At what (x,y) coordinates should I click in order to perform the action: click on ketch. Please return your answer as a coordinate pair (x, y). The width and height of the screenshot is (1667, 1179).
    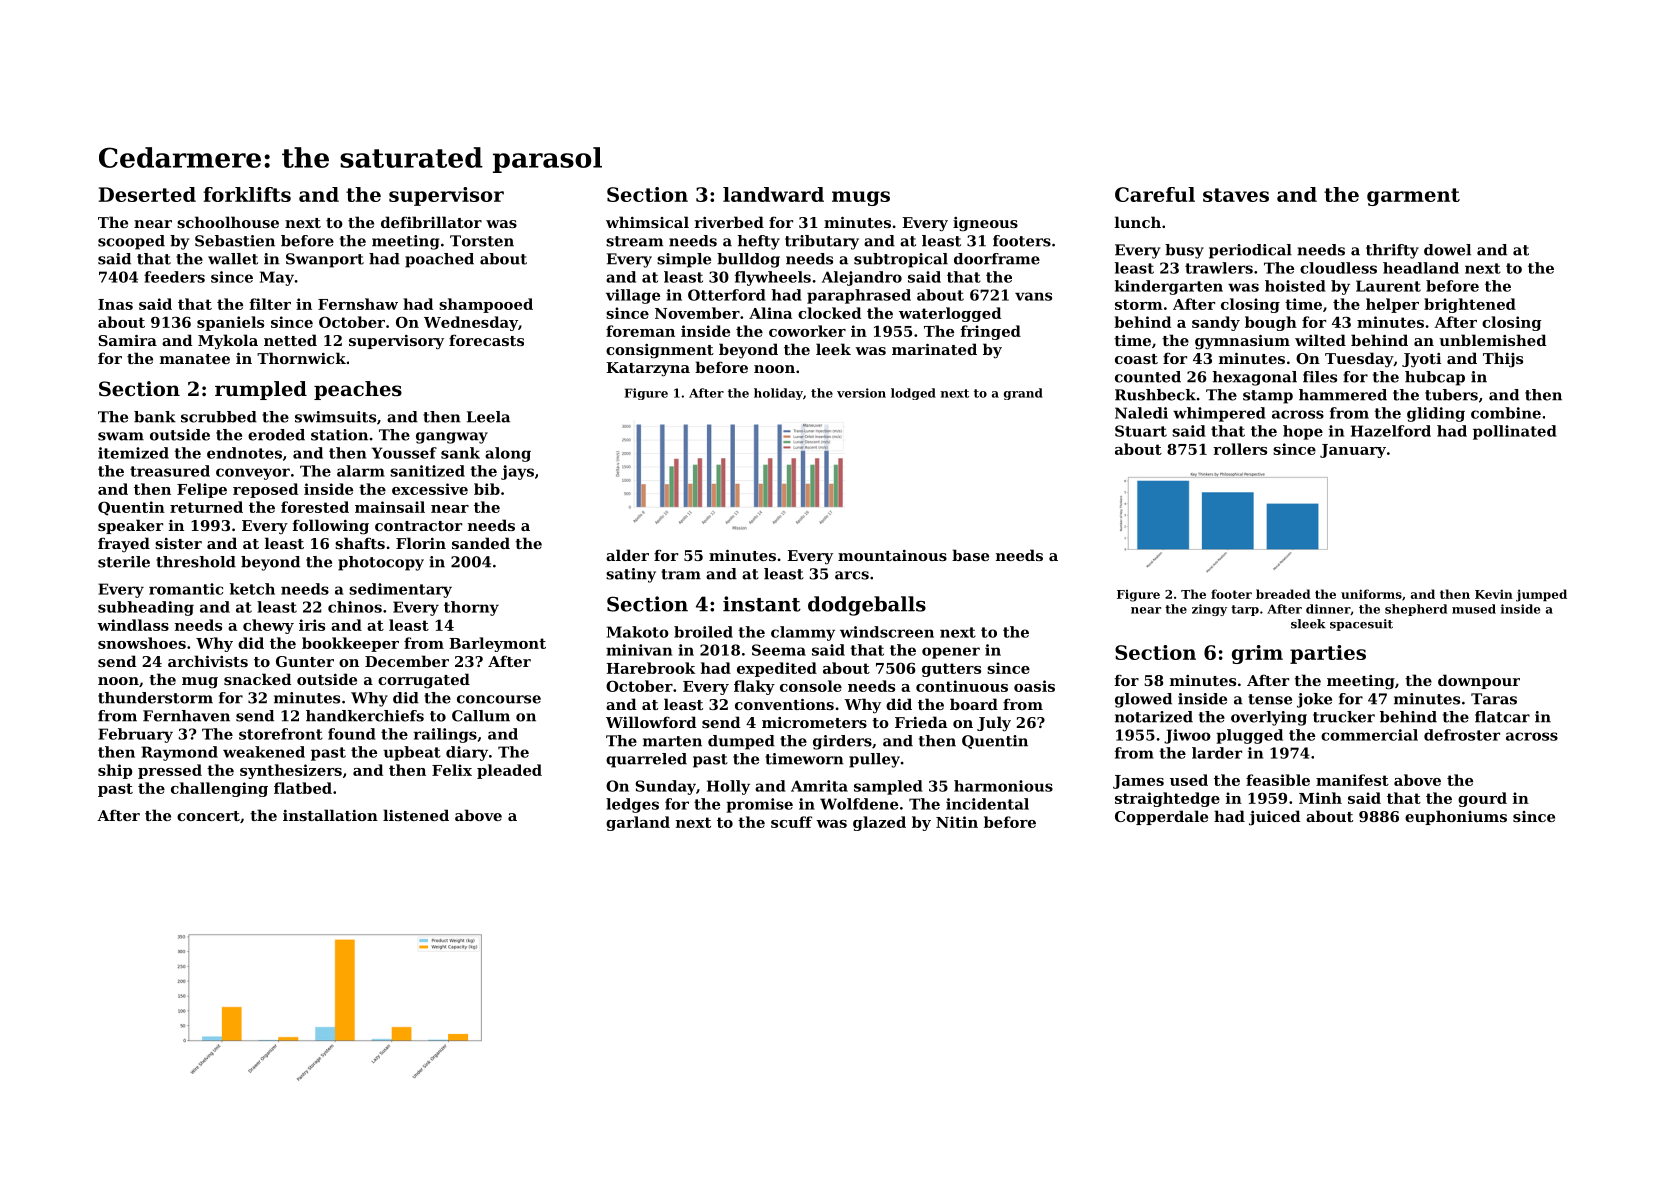
    Looking at the image, I should click on (252, 589).
